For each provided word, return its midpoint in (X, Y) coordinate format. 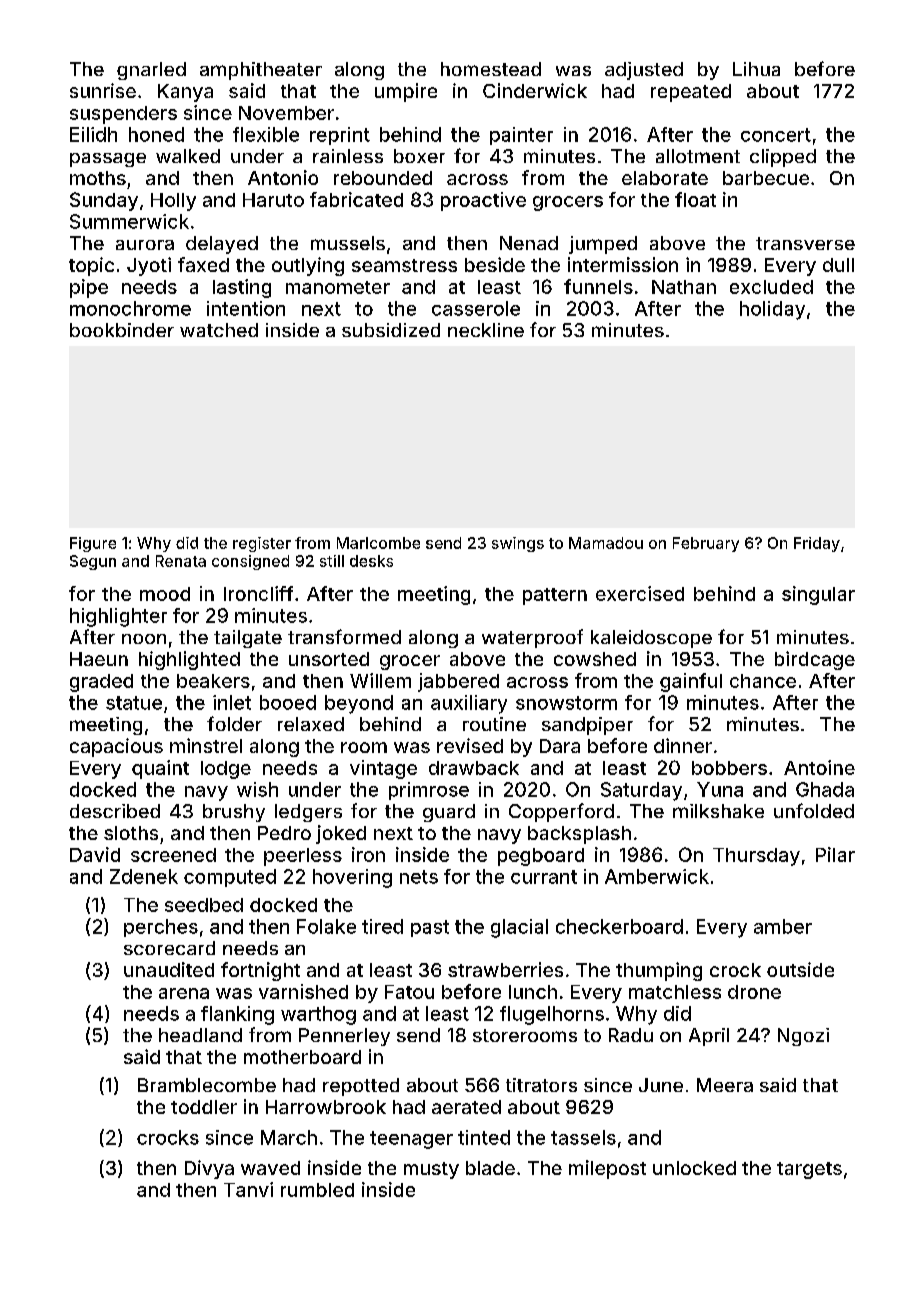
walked (188, 156)
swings (518, 544)
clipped (783, 158)
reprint (340, 136)
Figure (93, 544)
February (706, 544)
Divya (209, 1169)
